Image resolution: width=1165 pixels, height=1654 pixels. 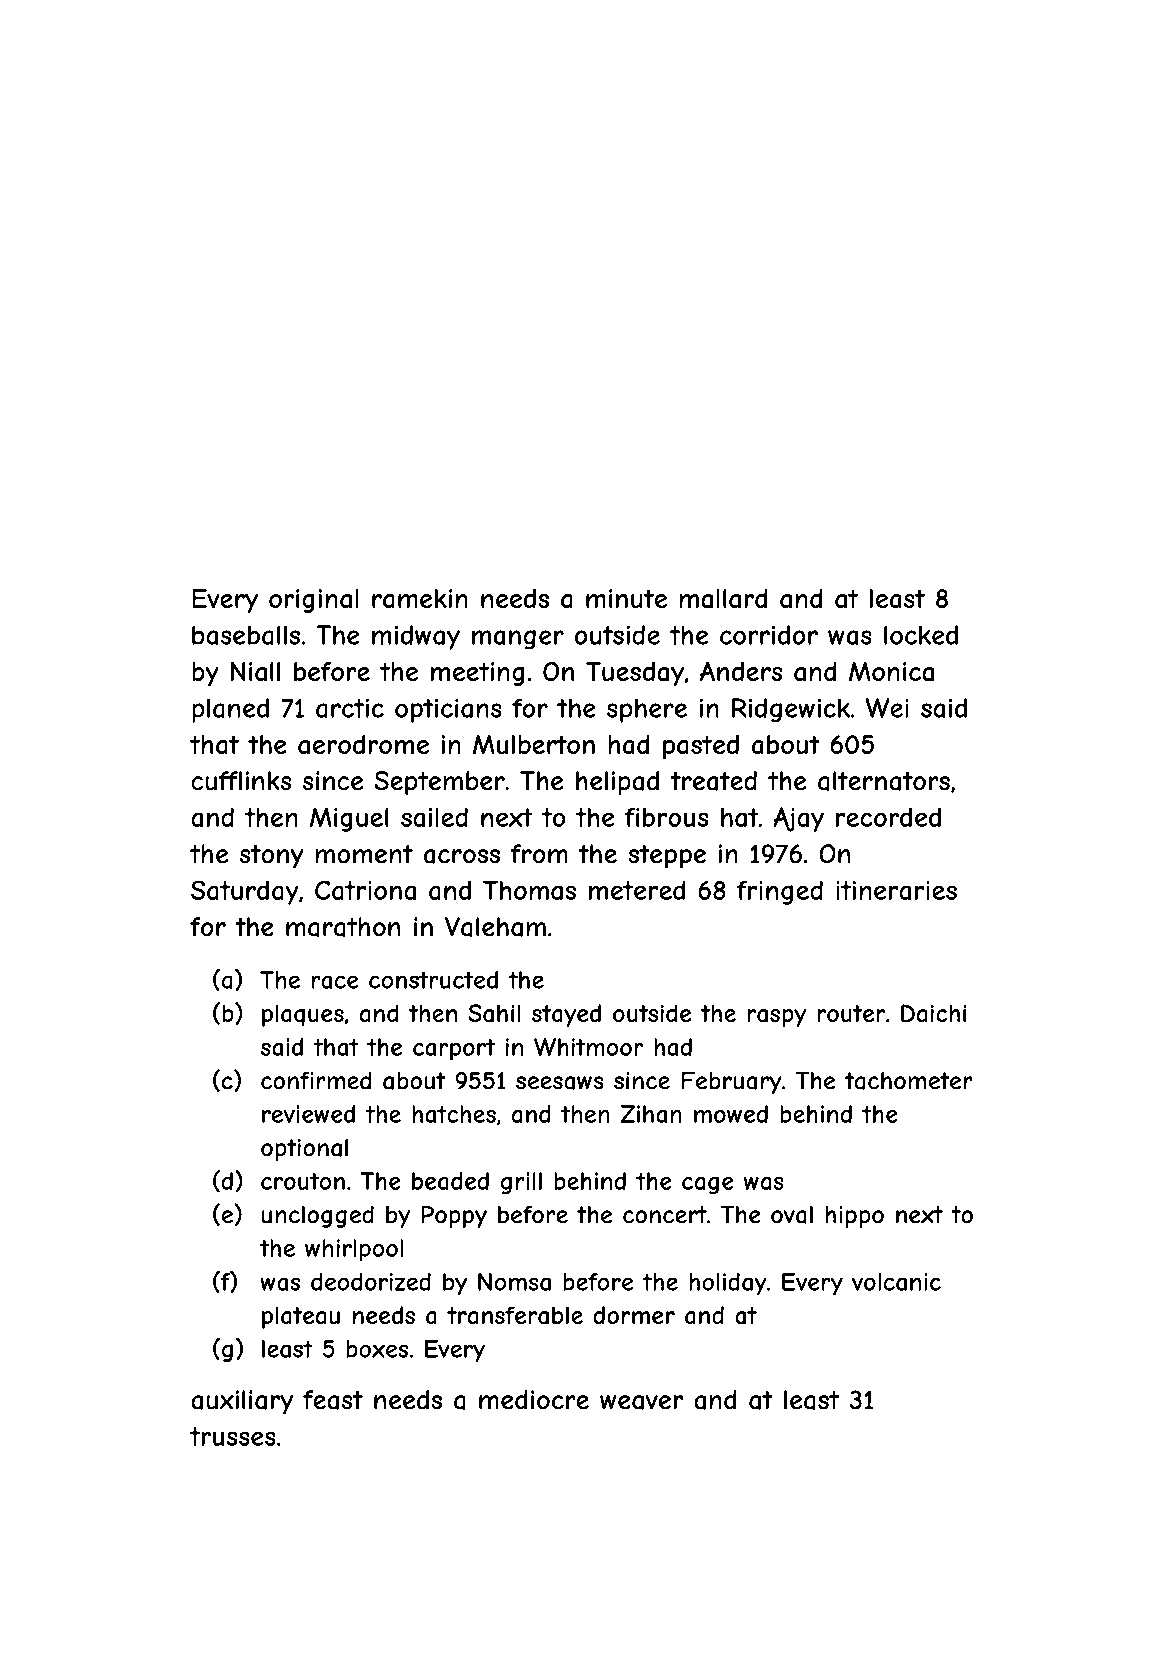 What do you see at coordinates (314, 601) in the screenshot?
I see `original` at bounding box center [314, 601].
